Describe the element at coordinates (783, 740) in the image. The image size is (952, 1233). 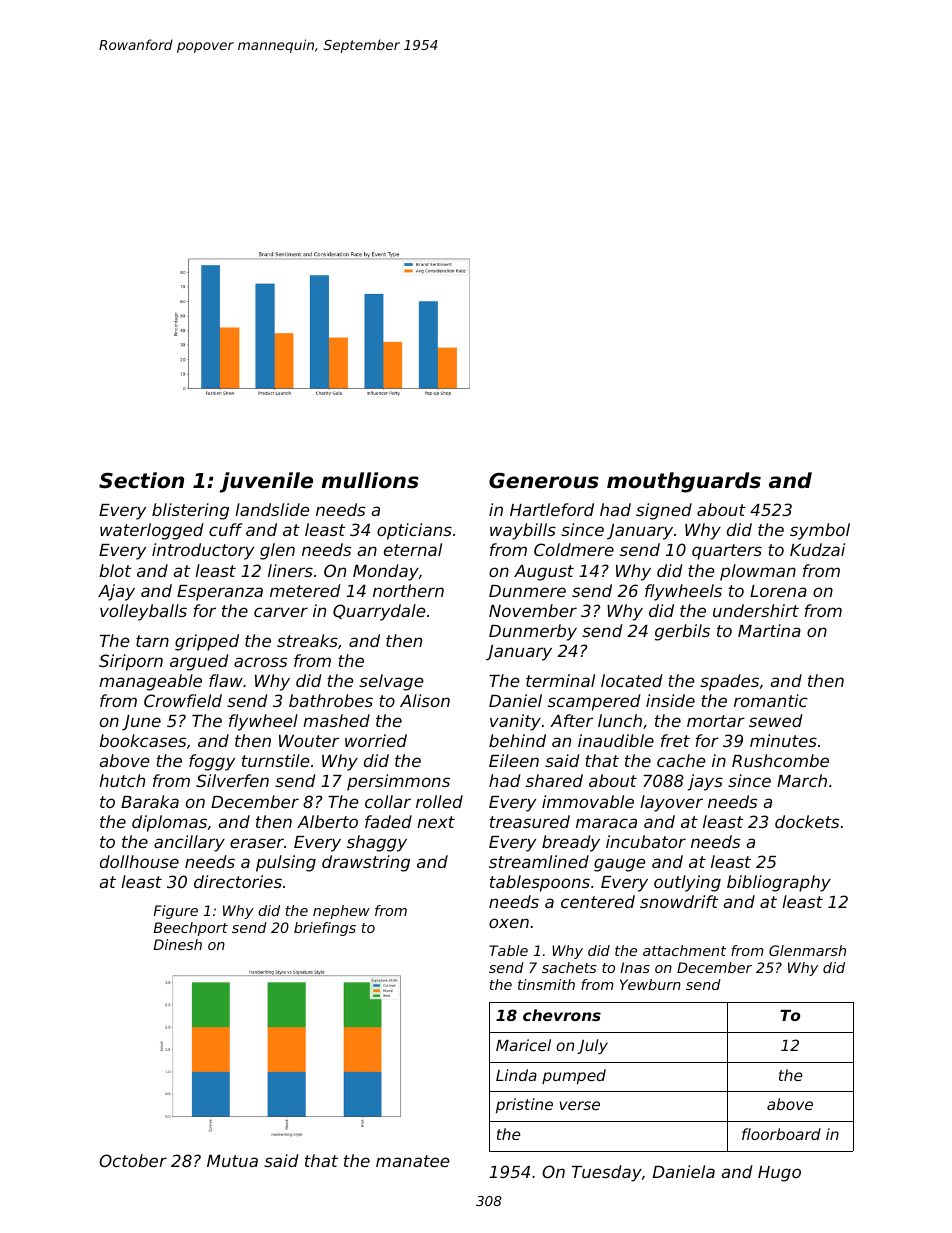
I see `minutes` at that location.
